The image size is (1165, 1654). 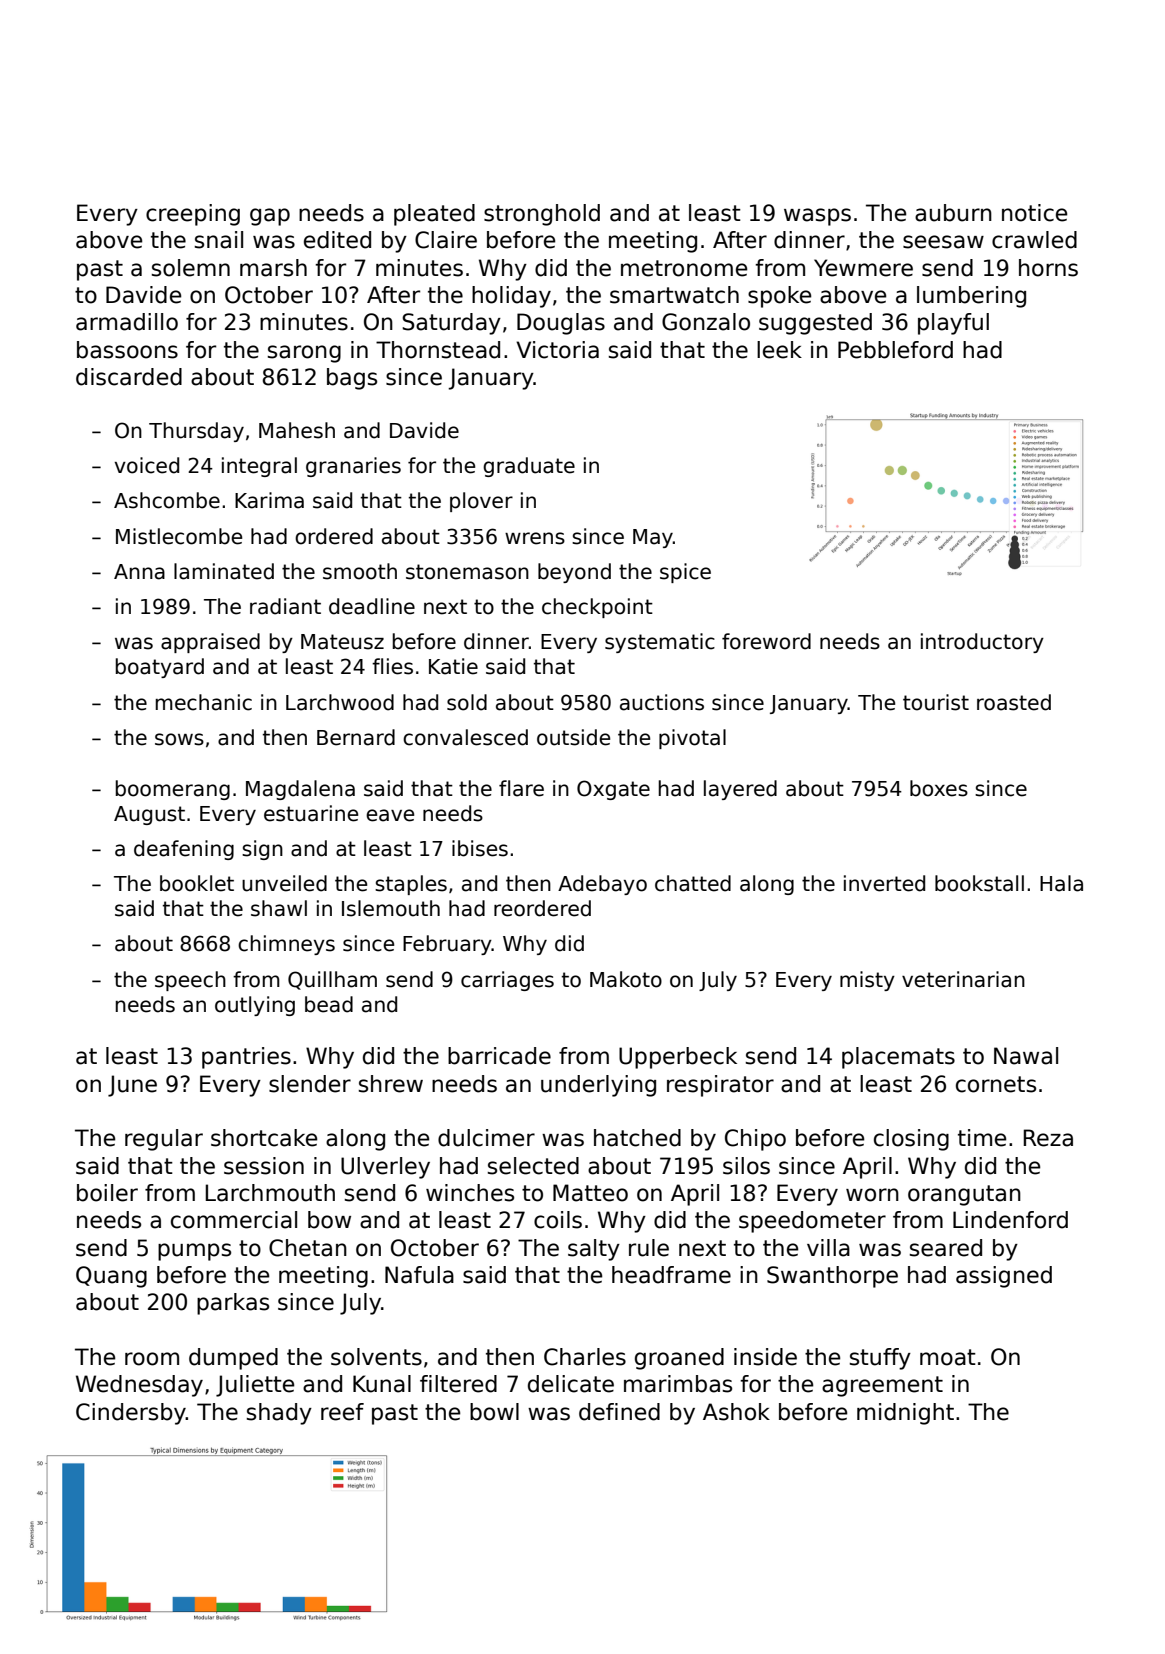 I want to click on bowl, so click(x=494, y=1412).
